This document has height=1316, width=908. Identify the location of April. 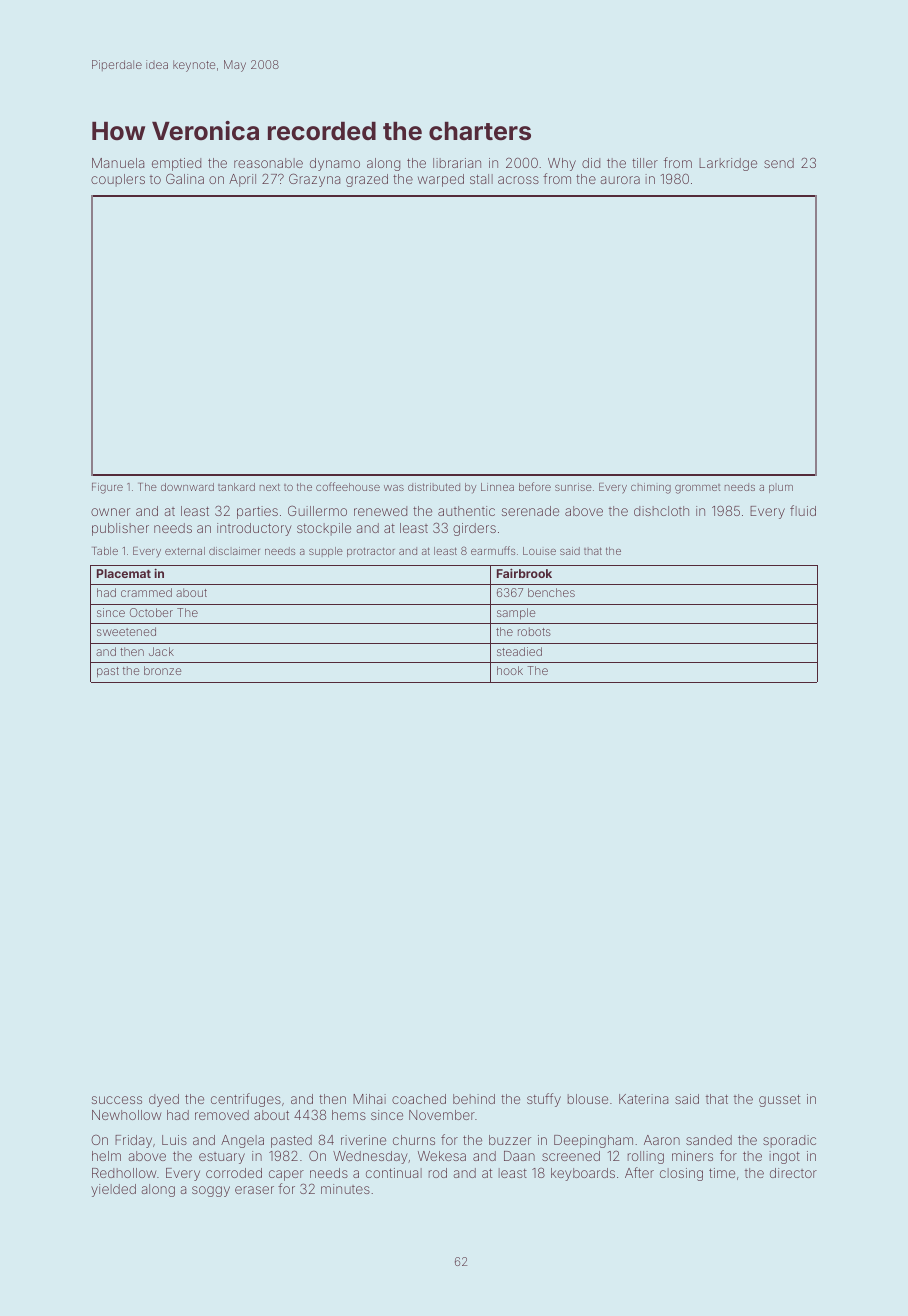
(242, 180).
